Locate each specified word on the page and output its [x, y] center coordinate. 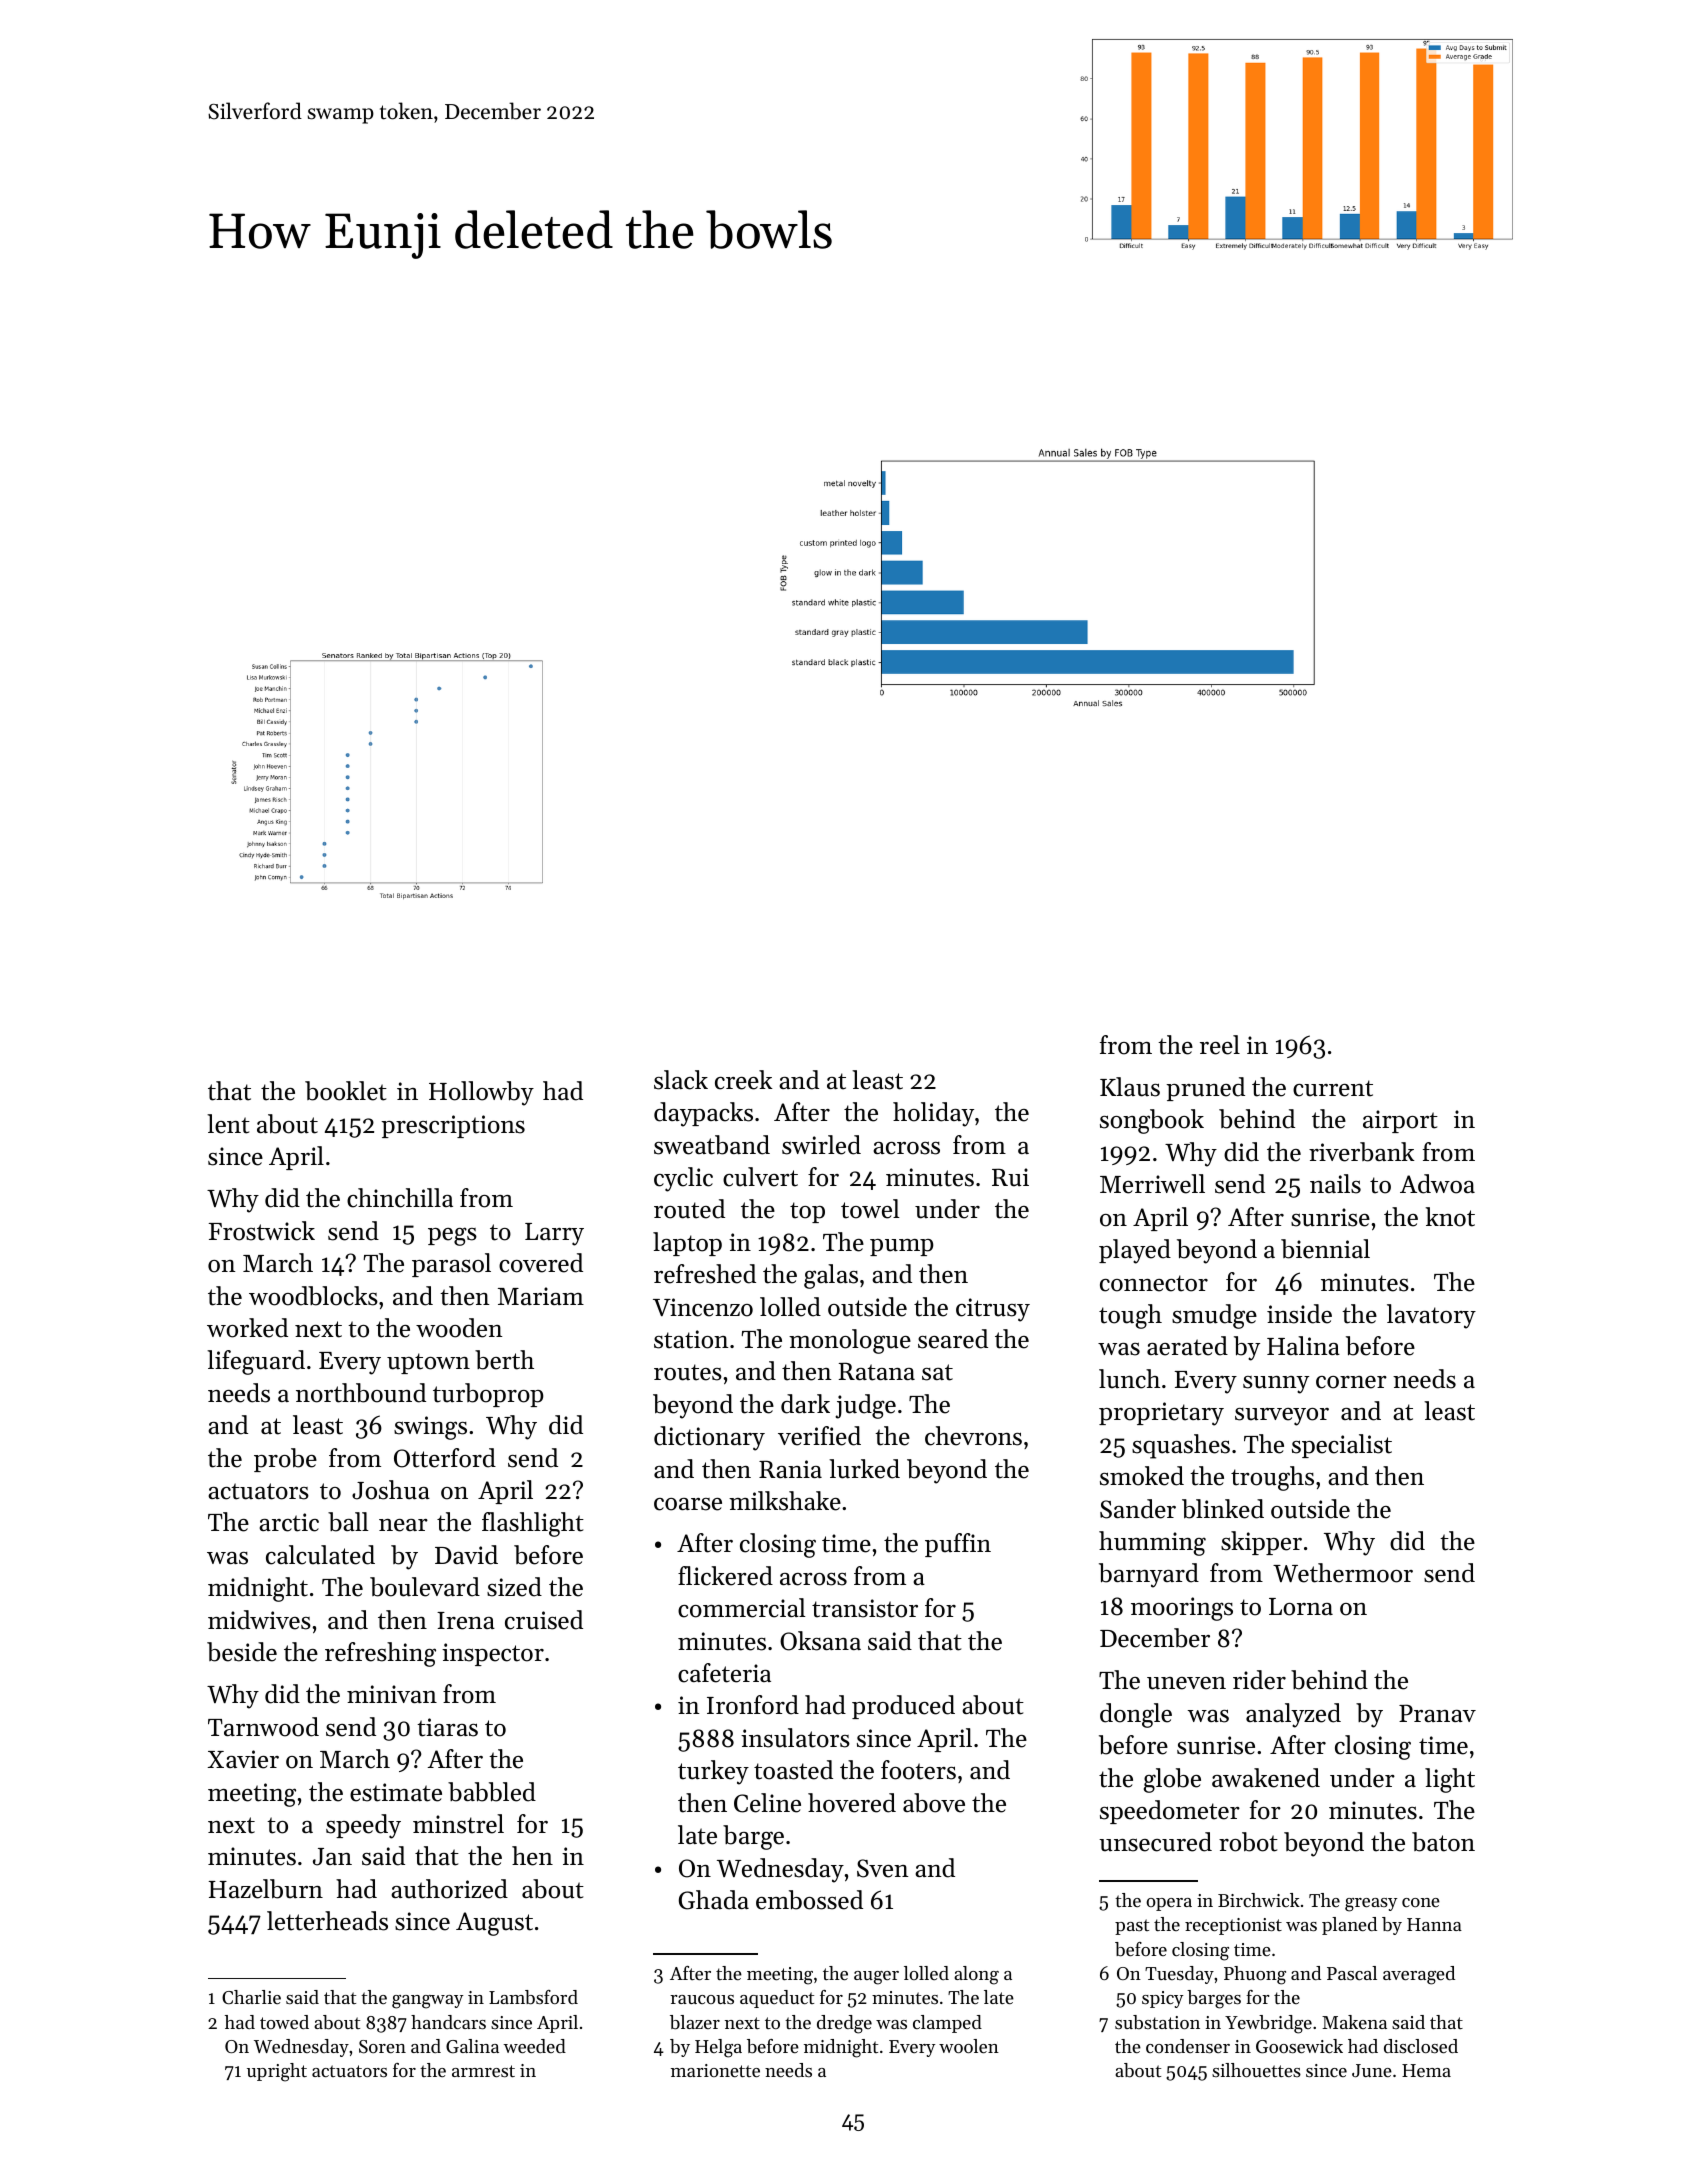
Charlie [251, 1997]
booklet [346, 1091]
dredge [844, 2024]
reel [1220, 1045]
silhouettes [1256, 2070]
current [1333, 1088]
